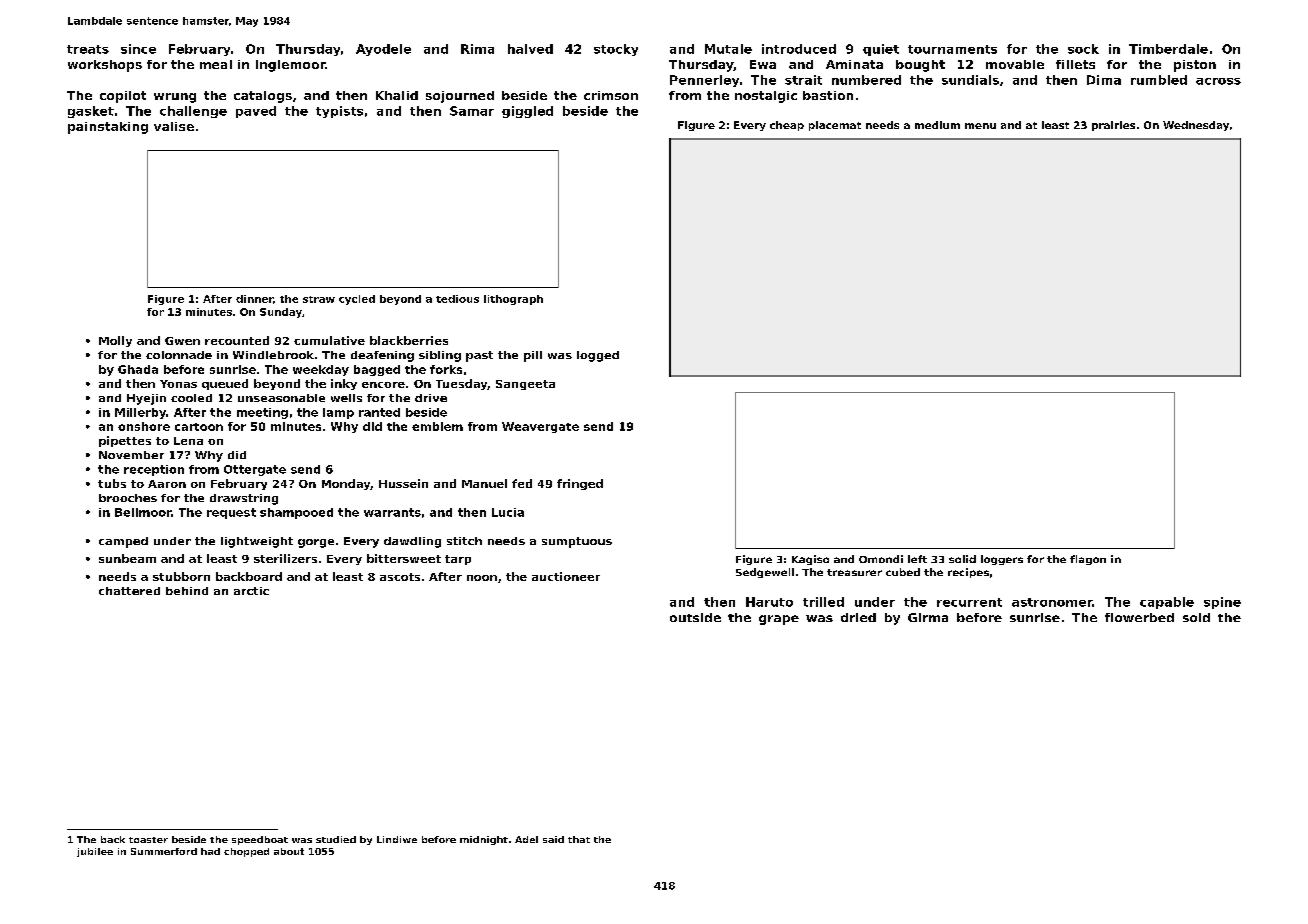  Describe the element at coordinates (289, 851) in the image. I see `about` at that location.
